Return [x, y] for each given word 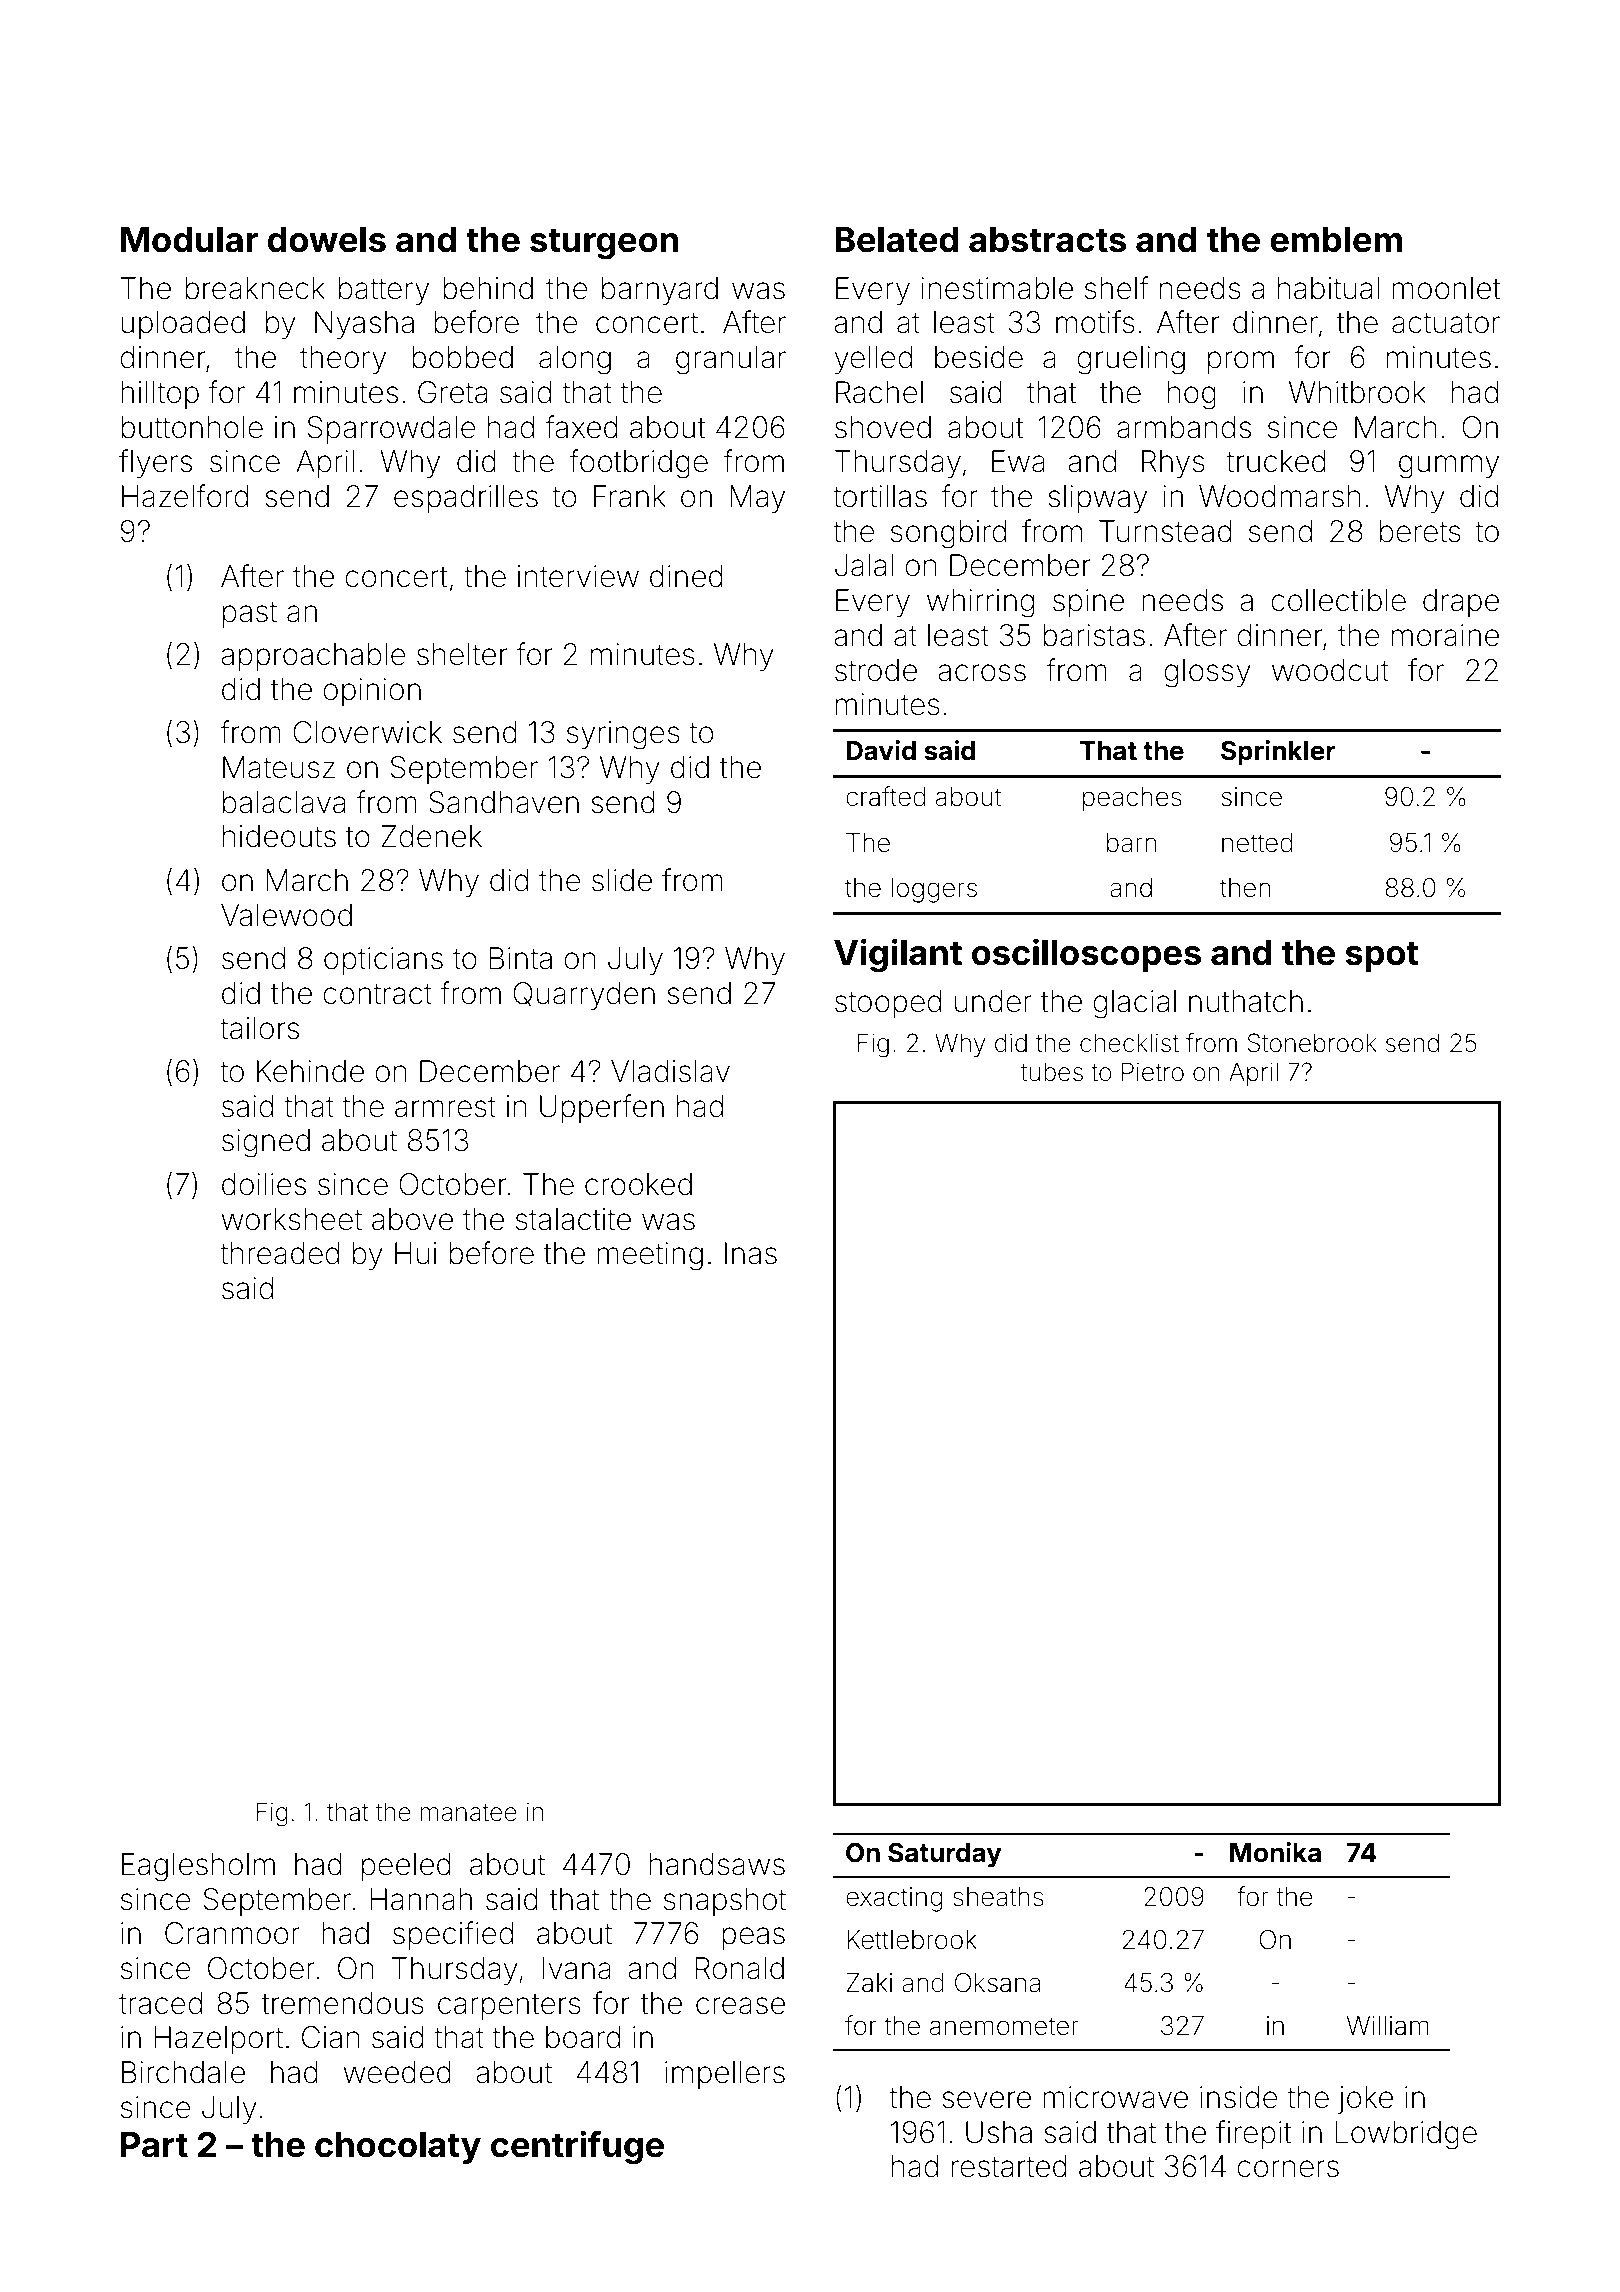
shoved [883, 427]
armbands [1184, 427]
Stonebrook [1312, 1043]
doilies [264, 1184]
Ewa [1018, 461]
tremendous [343, 2003]
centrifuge [577, 2147]
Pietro [1153, 1072]
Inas [751, 1253]
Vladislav [670, 1071]
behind [488, 288]
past [250, 615]
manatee [469, 1813]
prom [1241, 362]
